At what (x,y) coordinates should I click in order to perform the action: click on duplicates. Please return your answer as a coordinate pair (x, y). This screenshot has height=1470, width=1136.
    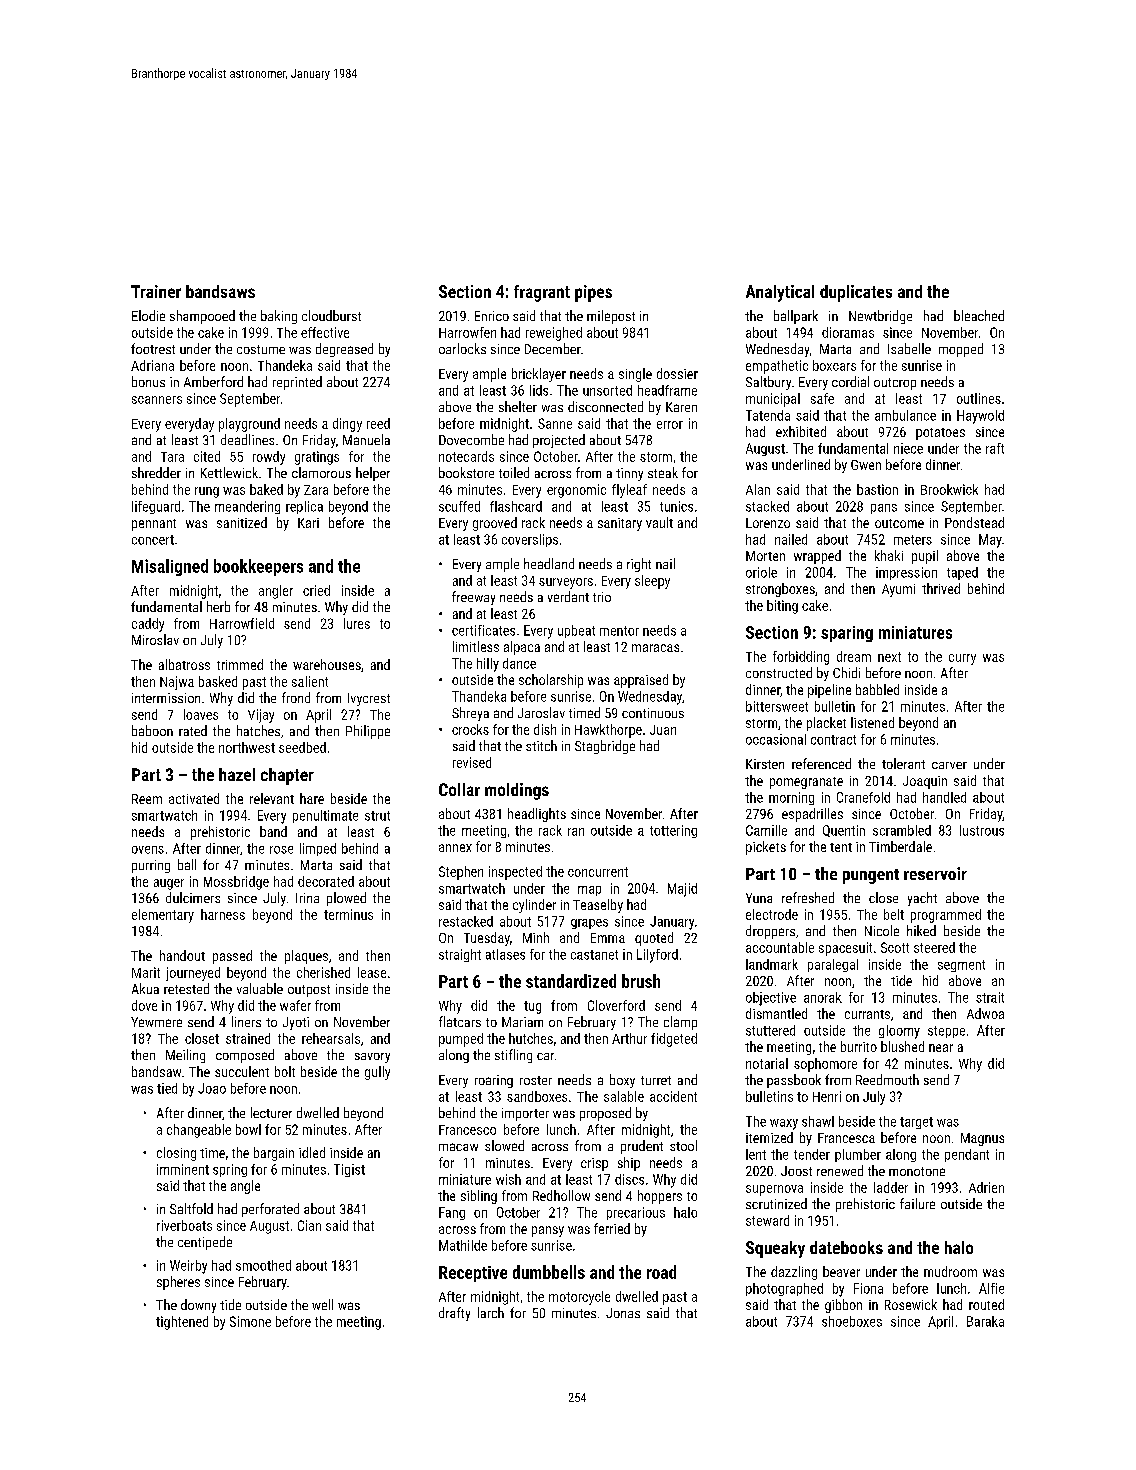
    Looking at the image, I should click on (856, 293).
